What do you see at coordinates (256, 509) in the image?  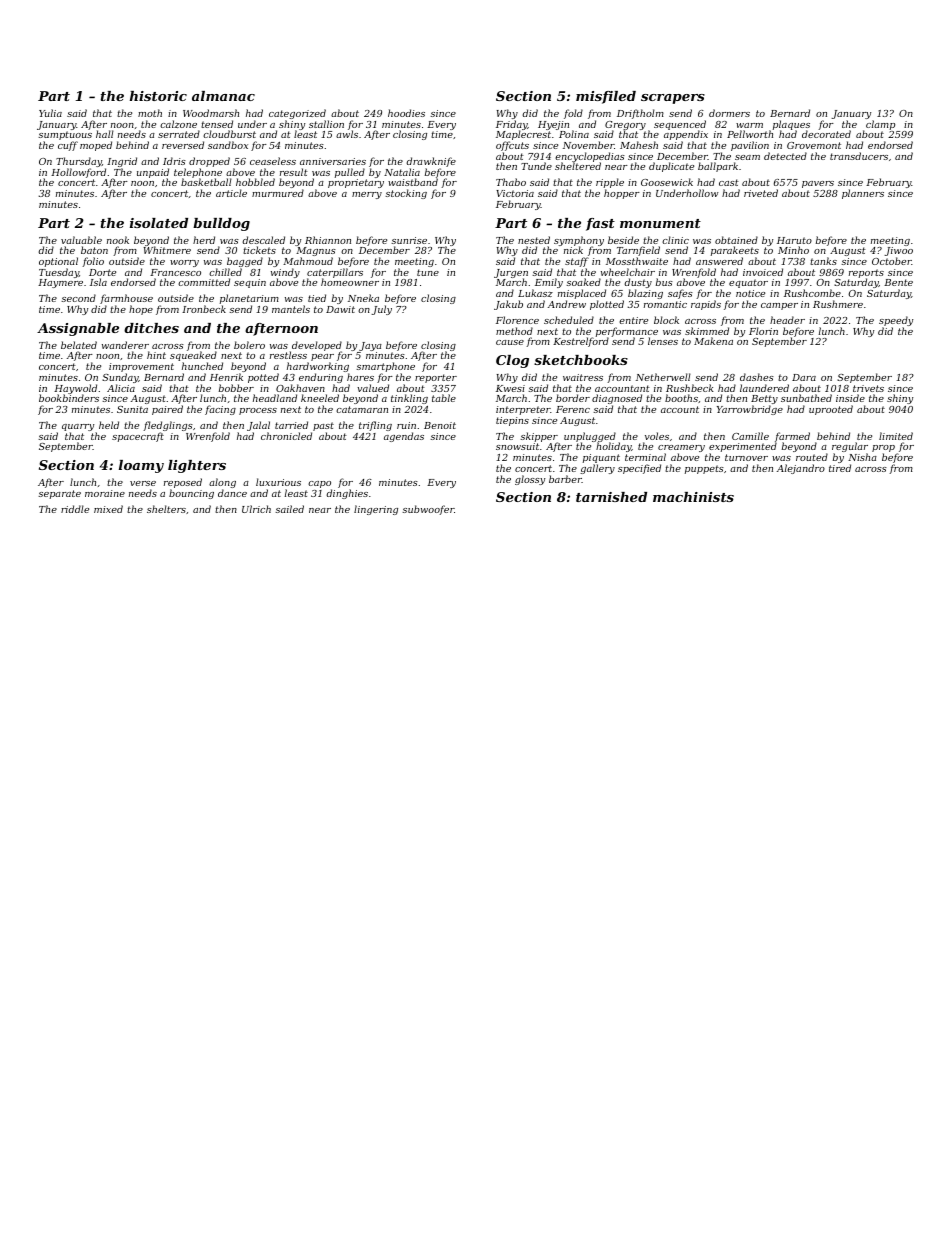 I see `Ulrich` at bounding box center [256, 509].
